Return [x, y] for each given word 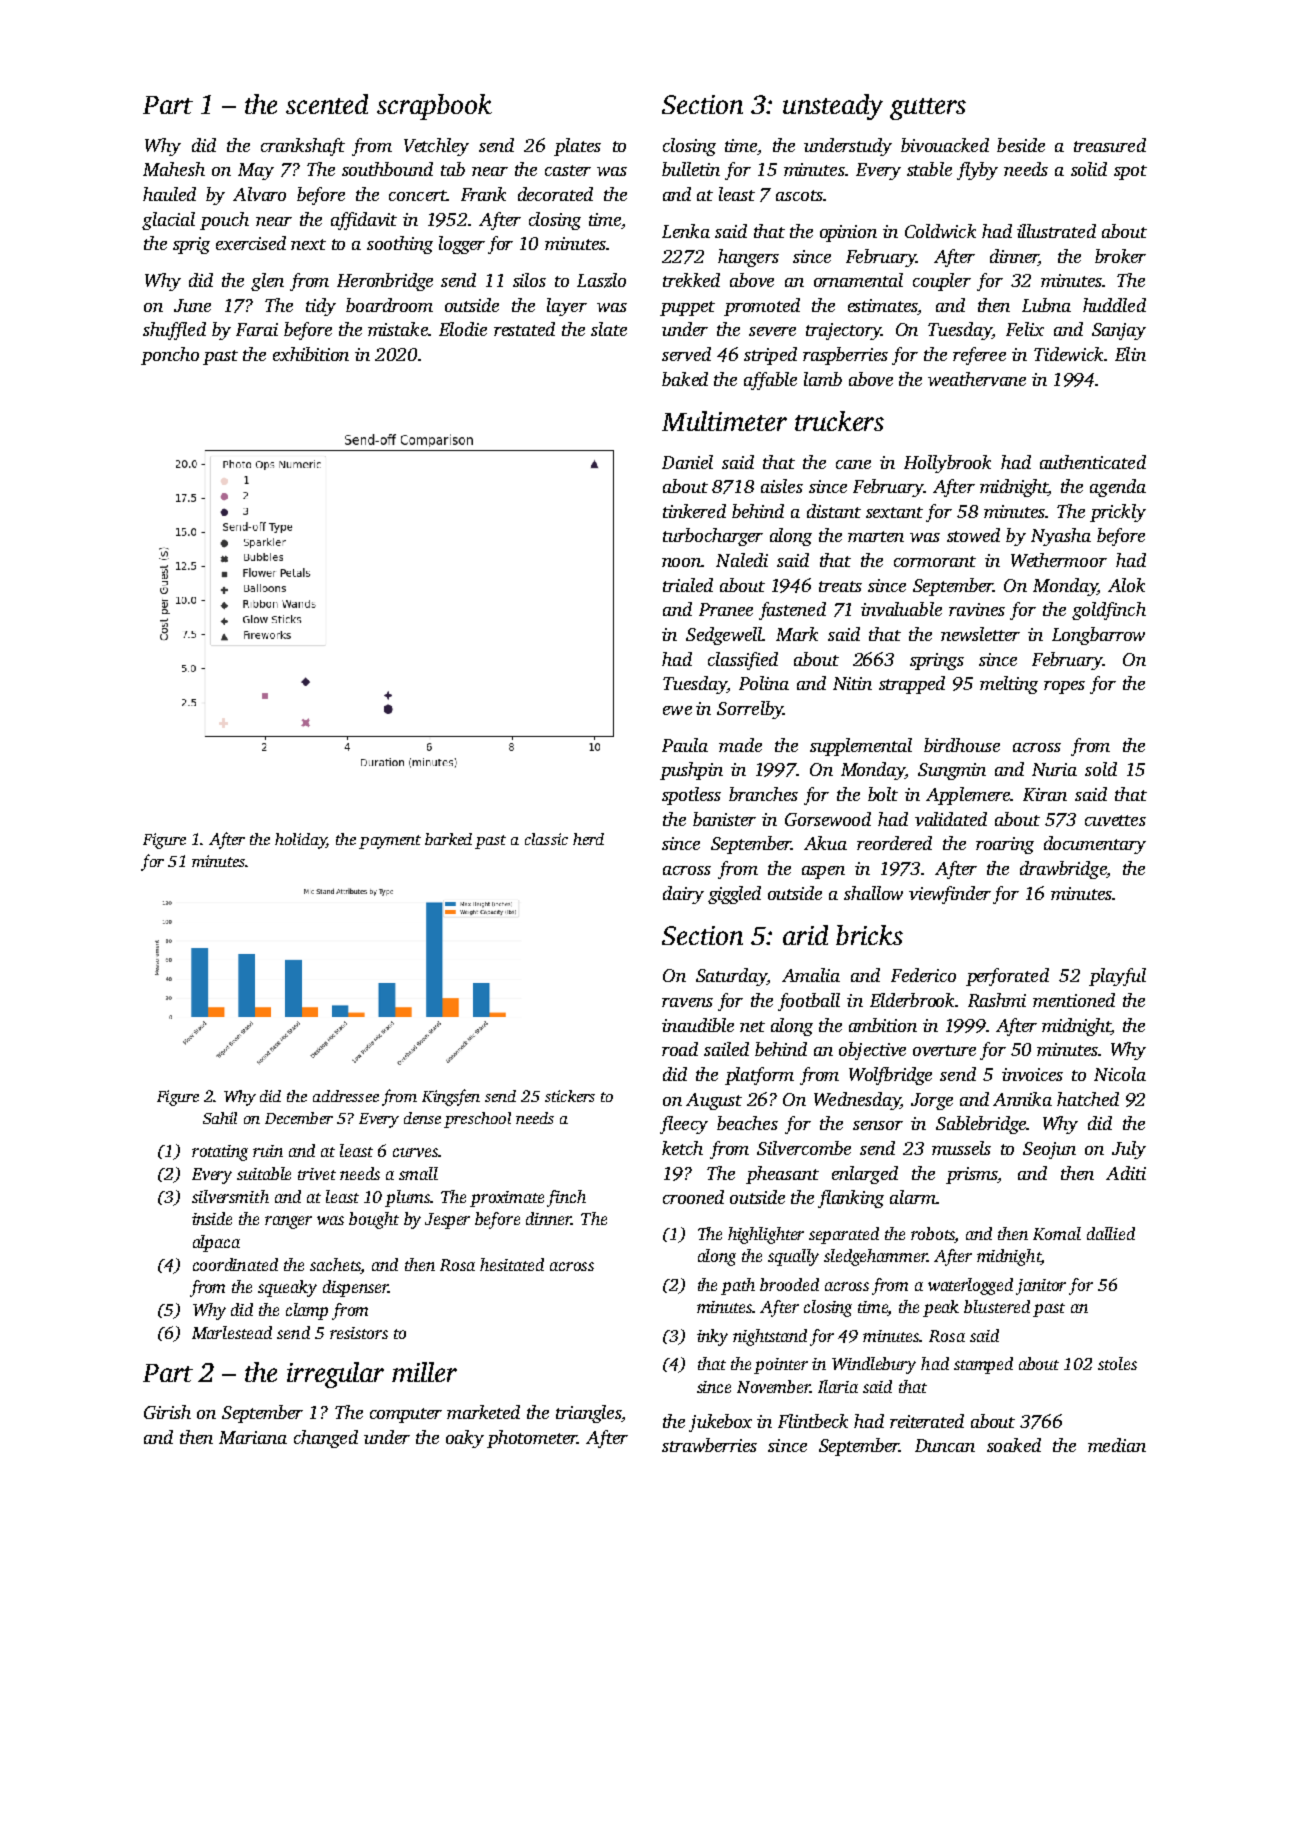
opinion [848, 233]
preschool [477, 1120]
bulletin [691, 169]
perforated [1007, 977]
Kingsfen [451, 1097]
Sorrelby [750, 710]
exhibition [311, 354]
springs [937, 661]
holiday [300, 841]
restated [524, 329]
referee [979, 356]
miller [424, 1372]
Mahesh [174, 169]
